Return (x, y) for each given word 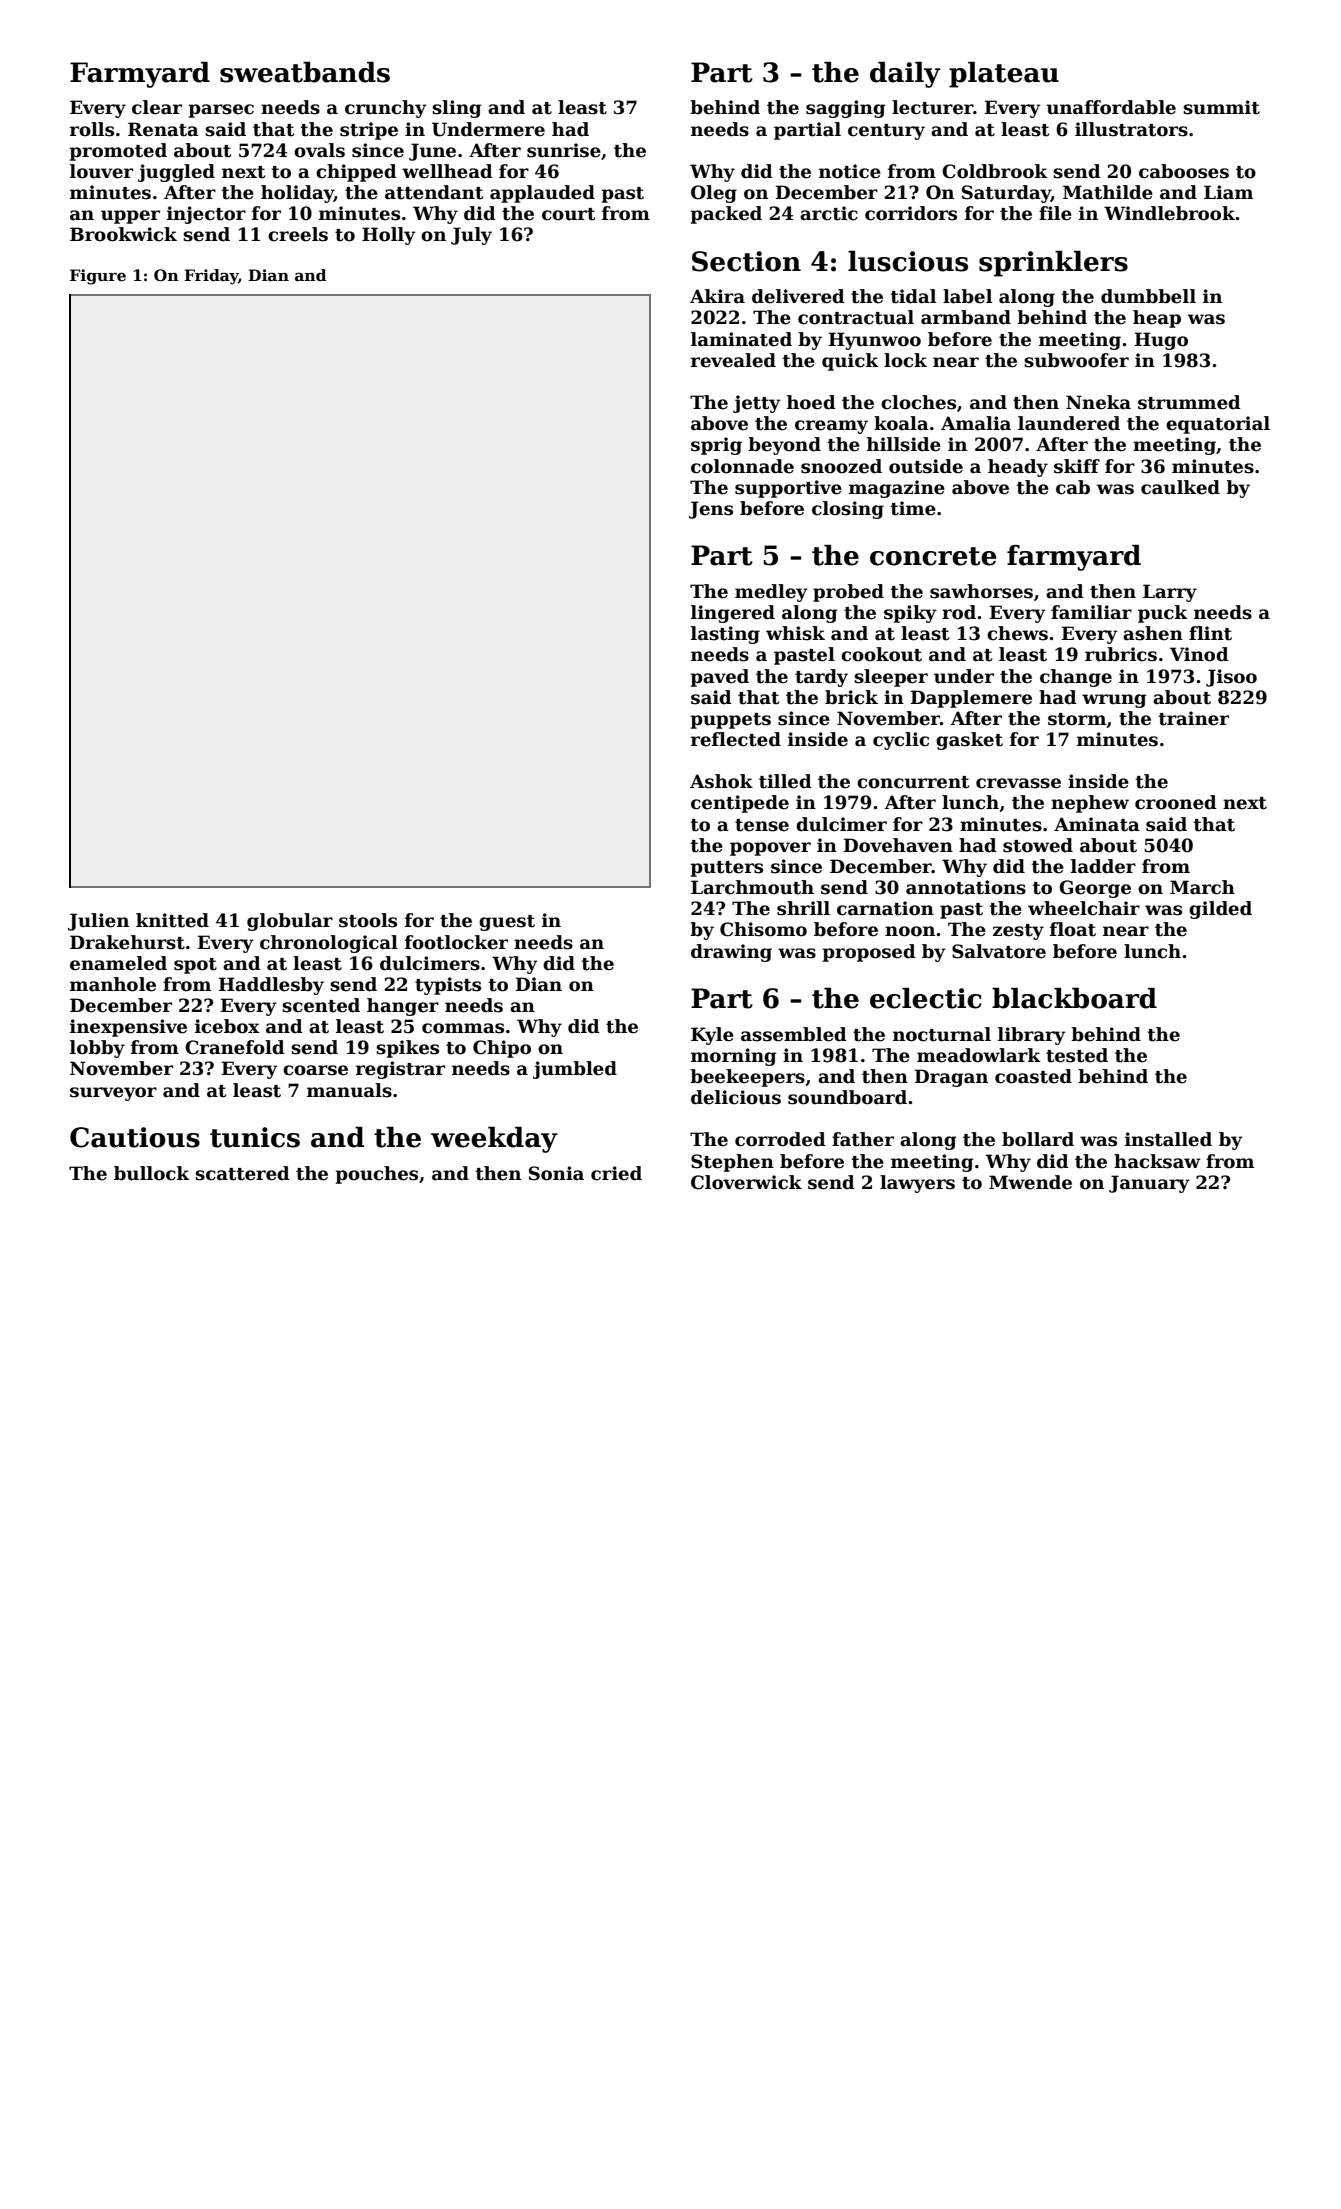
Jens (711, 510)
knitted (172, 920)
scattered (242, 1173)
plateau (1004, 75)
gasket (969, 741)
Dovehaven (898, 845)
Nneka (1098, 402)
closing (848, 510)
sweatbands (305, 72)
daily (905, 75)
